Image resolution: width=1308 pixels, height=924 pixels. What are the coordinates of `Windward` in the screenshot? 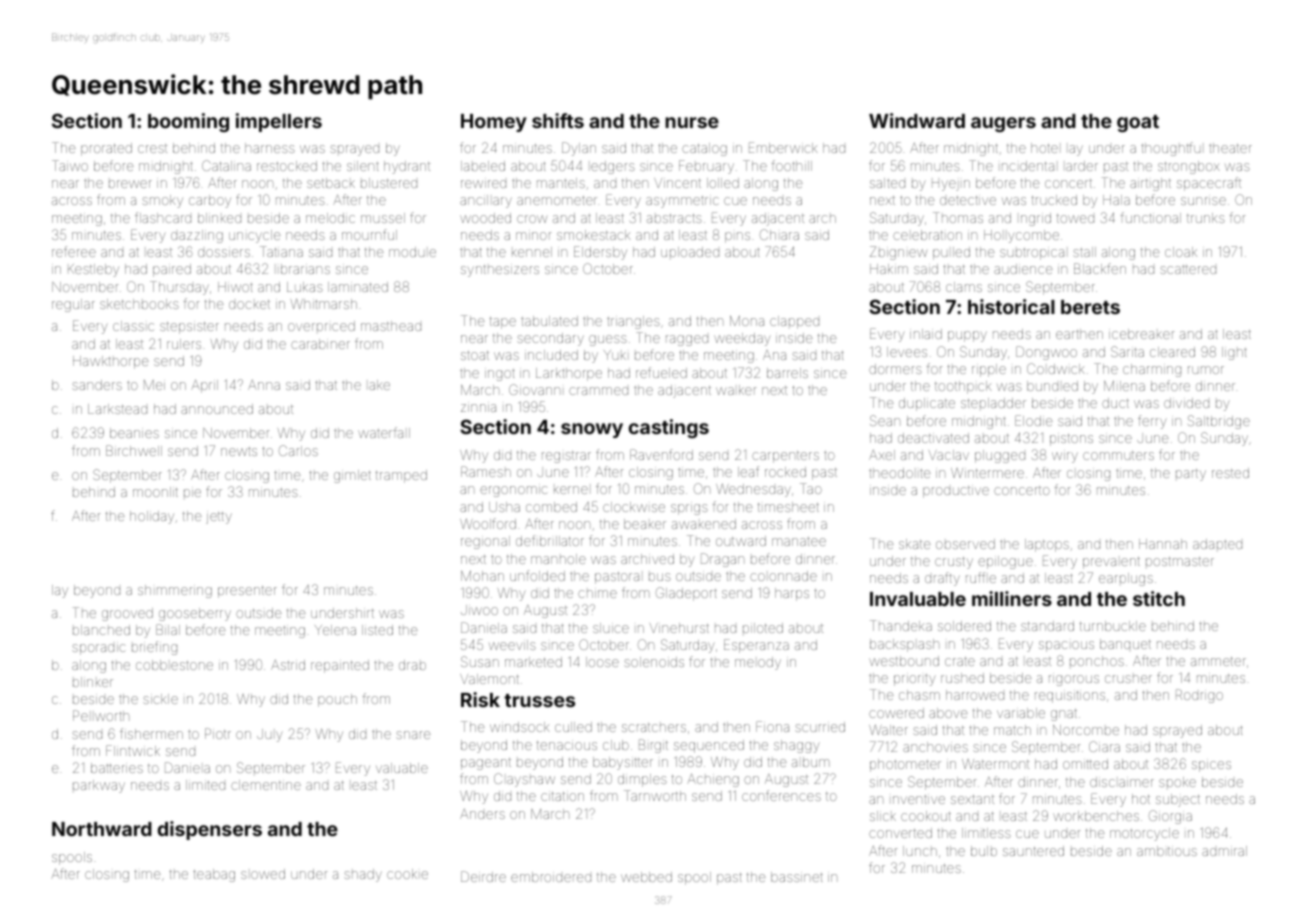 It's located at (917, 120).
